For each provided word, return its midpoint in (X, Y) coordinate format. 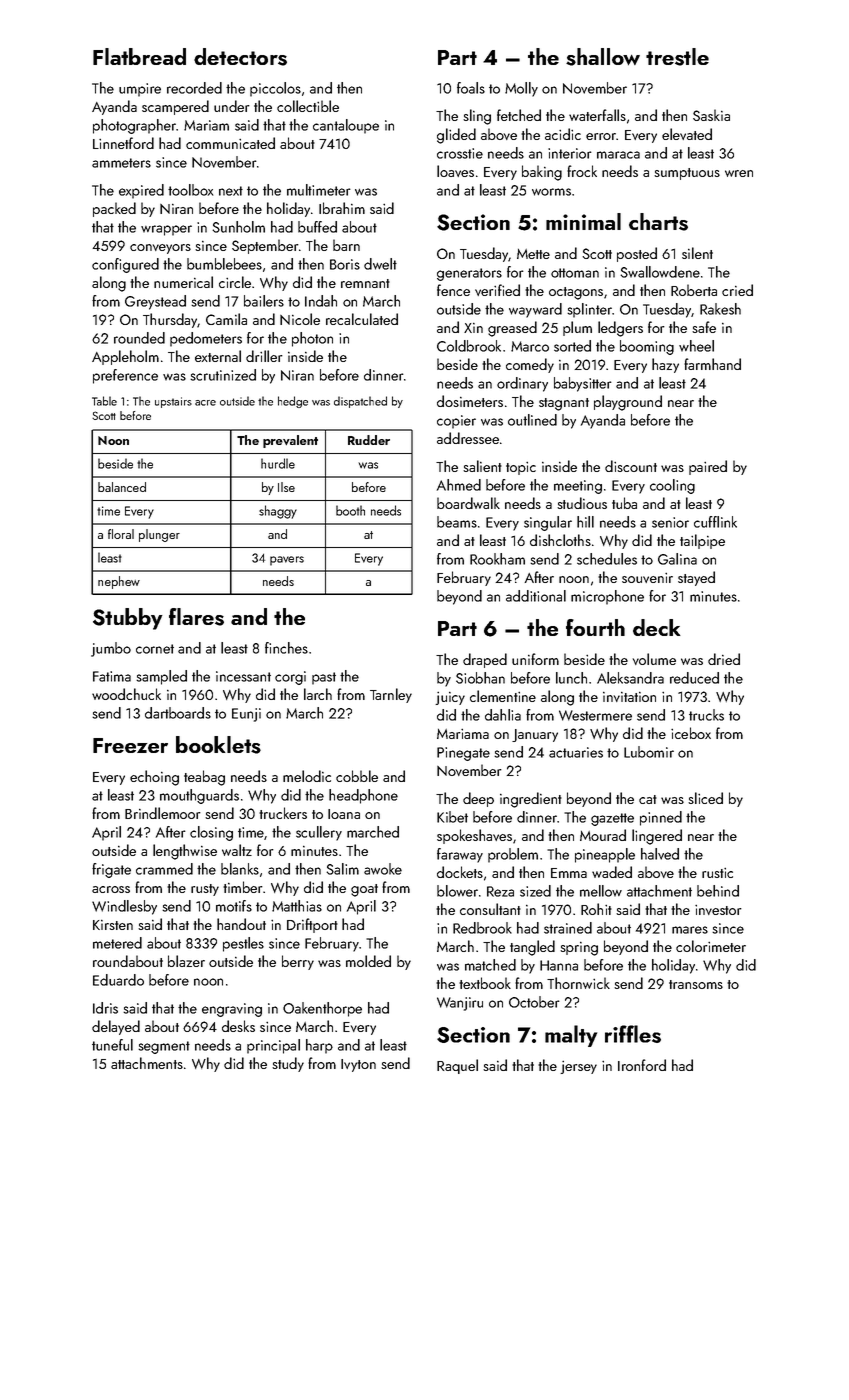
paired (708, 467)
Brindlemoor (163, 813)
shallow (603, 57)
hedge (293, 402)
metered (117, 943)
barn (346, 245)
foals (471, 88)
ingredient (531, 800)
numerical (183, 282)
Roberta (694, 290)
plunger (159, 535)
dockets (460, 872)
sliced (705, 798)
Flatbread (139, 56)
